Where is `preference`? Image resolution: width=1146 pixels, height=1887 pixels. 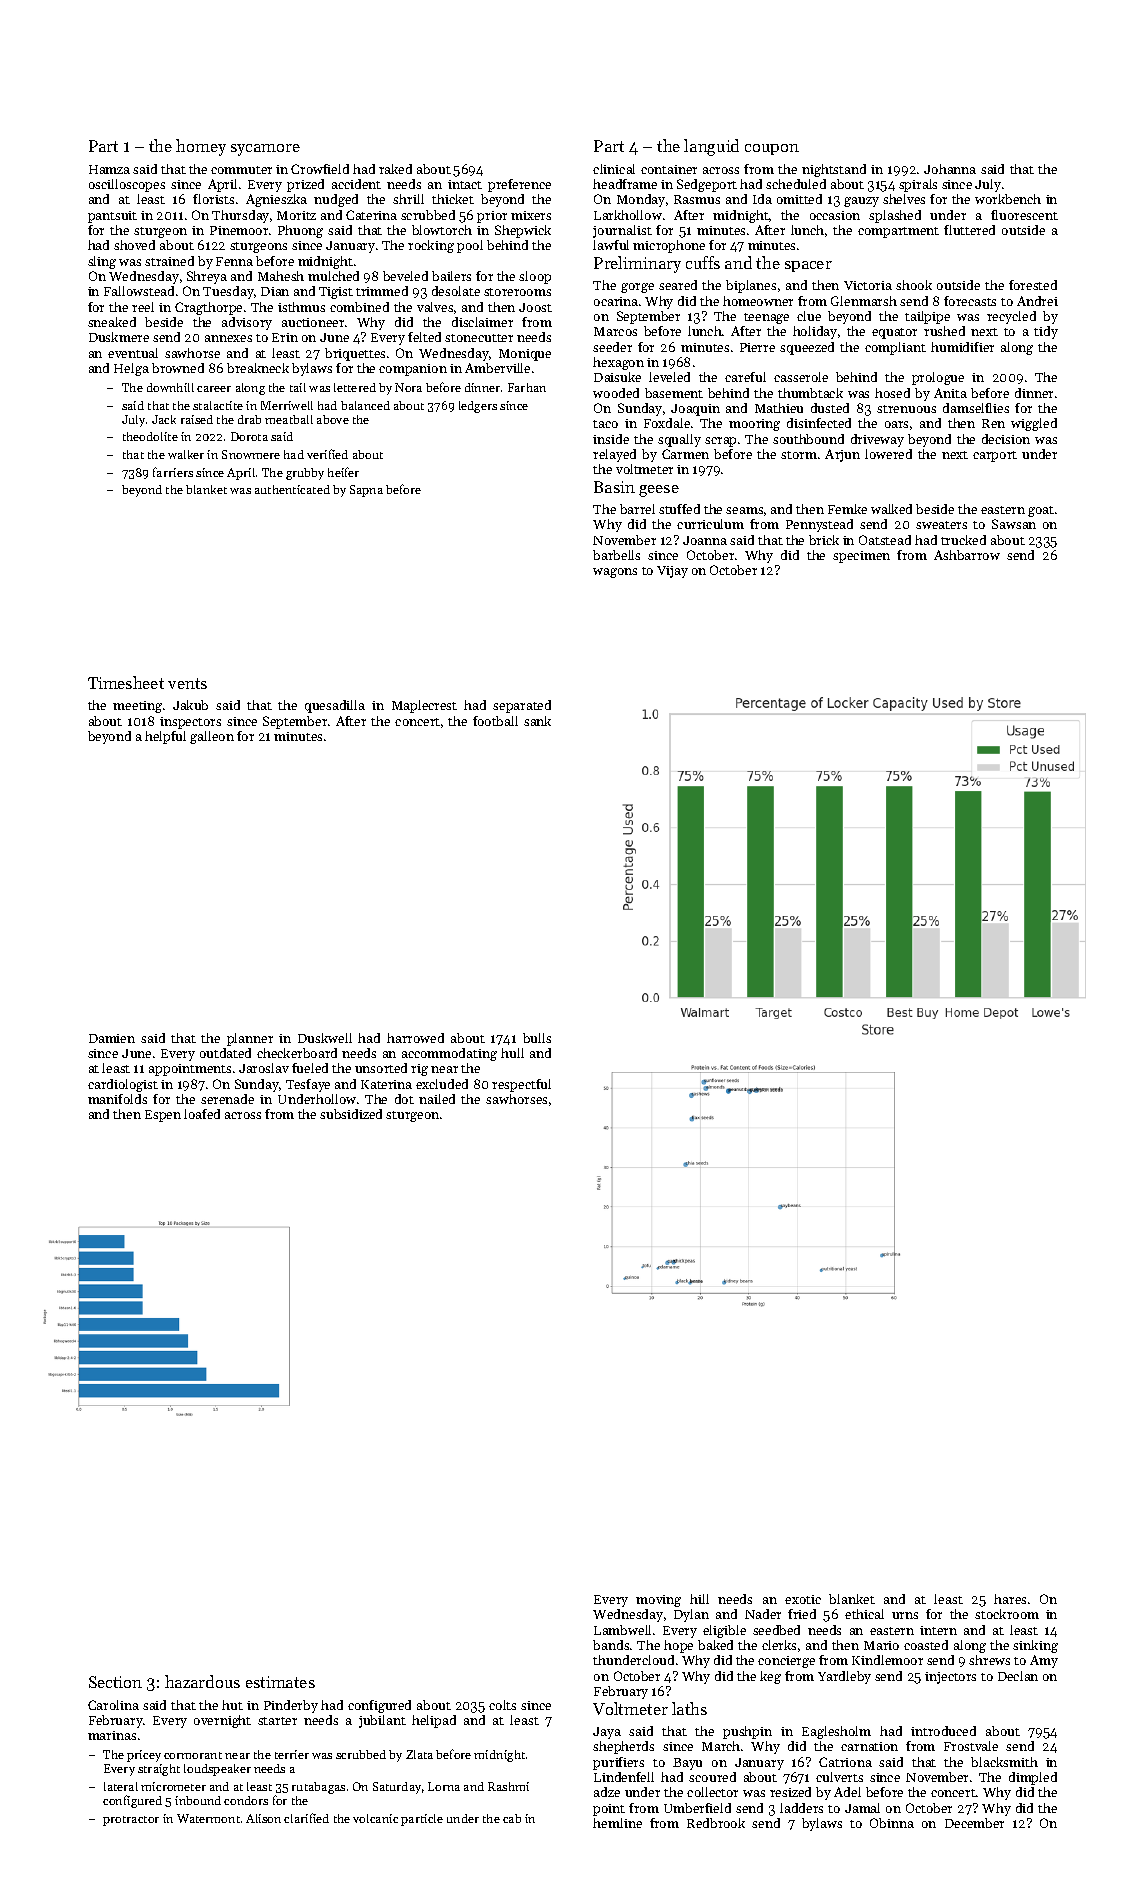 preference is located at coordinates (519, 185).
